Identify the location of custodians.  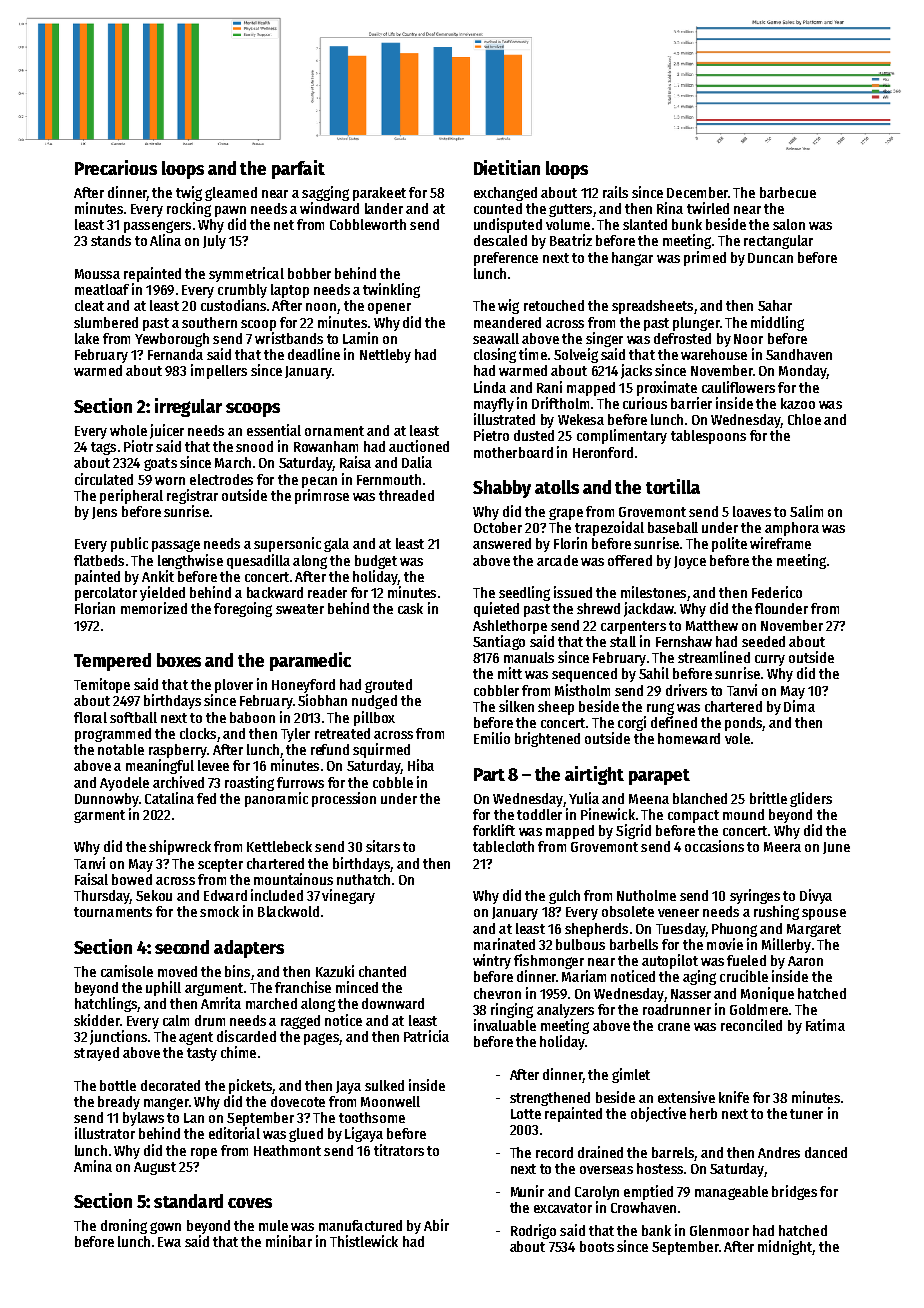
(233, 305).
